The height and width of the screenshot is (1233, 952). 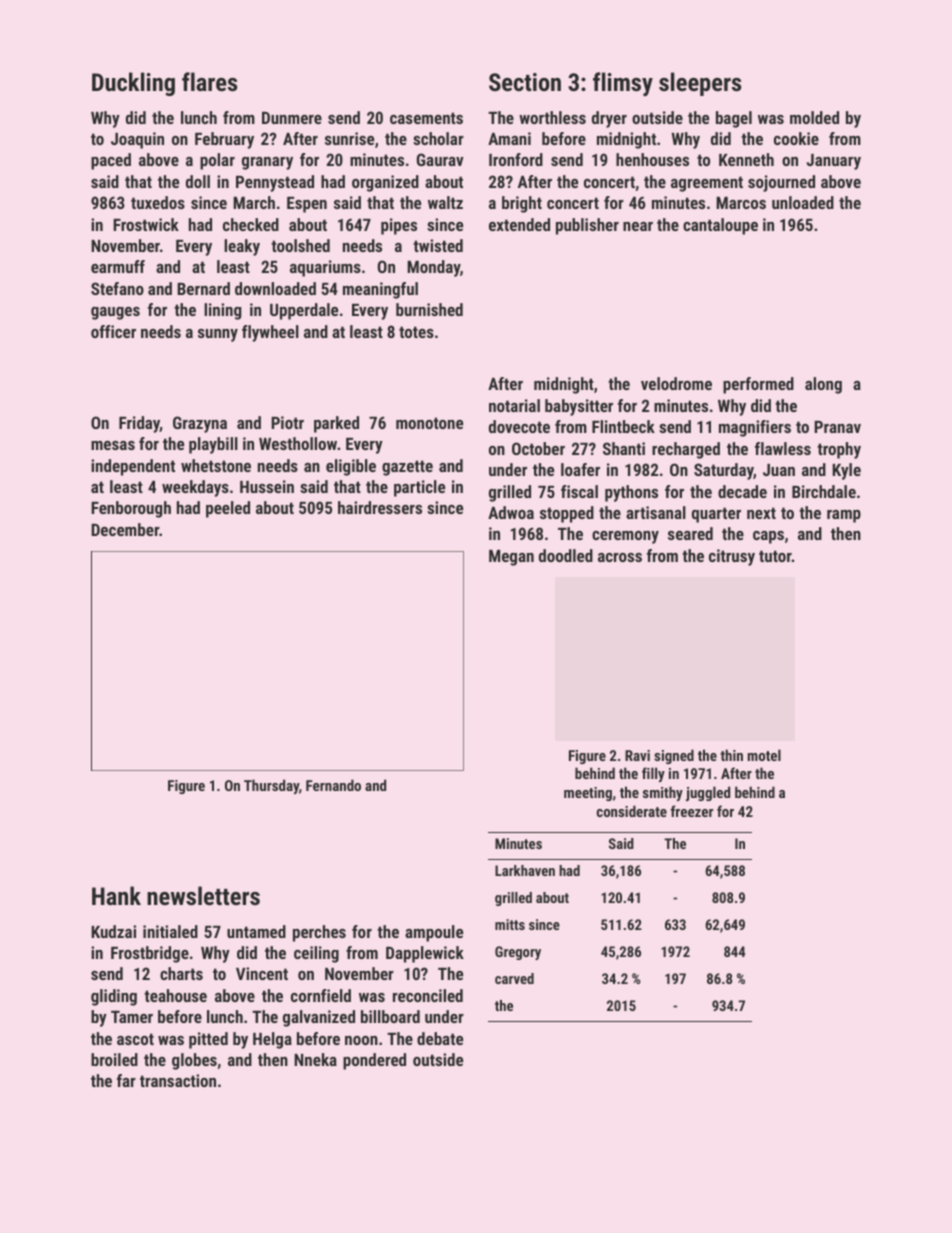 I want to click on pondered, so click(x=374, y=1061).
